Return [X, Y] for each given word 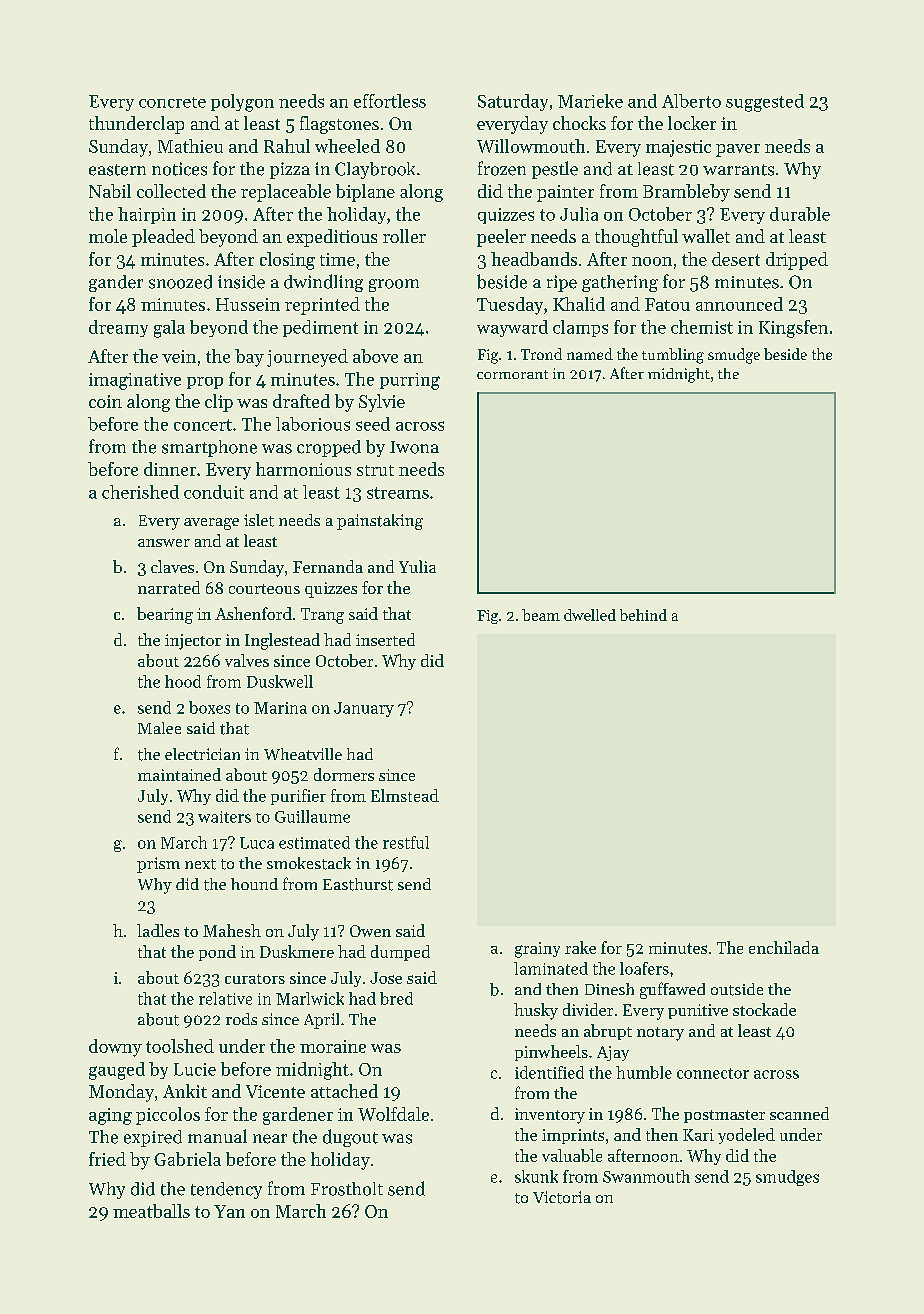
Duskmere [297, 951]
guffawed [672, 990]
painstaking [380, 522]
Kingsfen [793, 329]
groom [394, 285]
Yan [229, 1211]
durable [800, 214]
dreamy [118, 328]
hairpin [147, 215]
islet [259, 520]
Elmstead [405, 795]
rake [580, 947]
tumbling [673, 356]
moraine [333, 1046]
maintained [179, 774]
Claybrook [375, 170]
